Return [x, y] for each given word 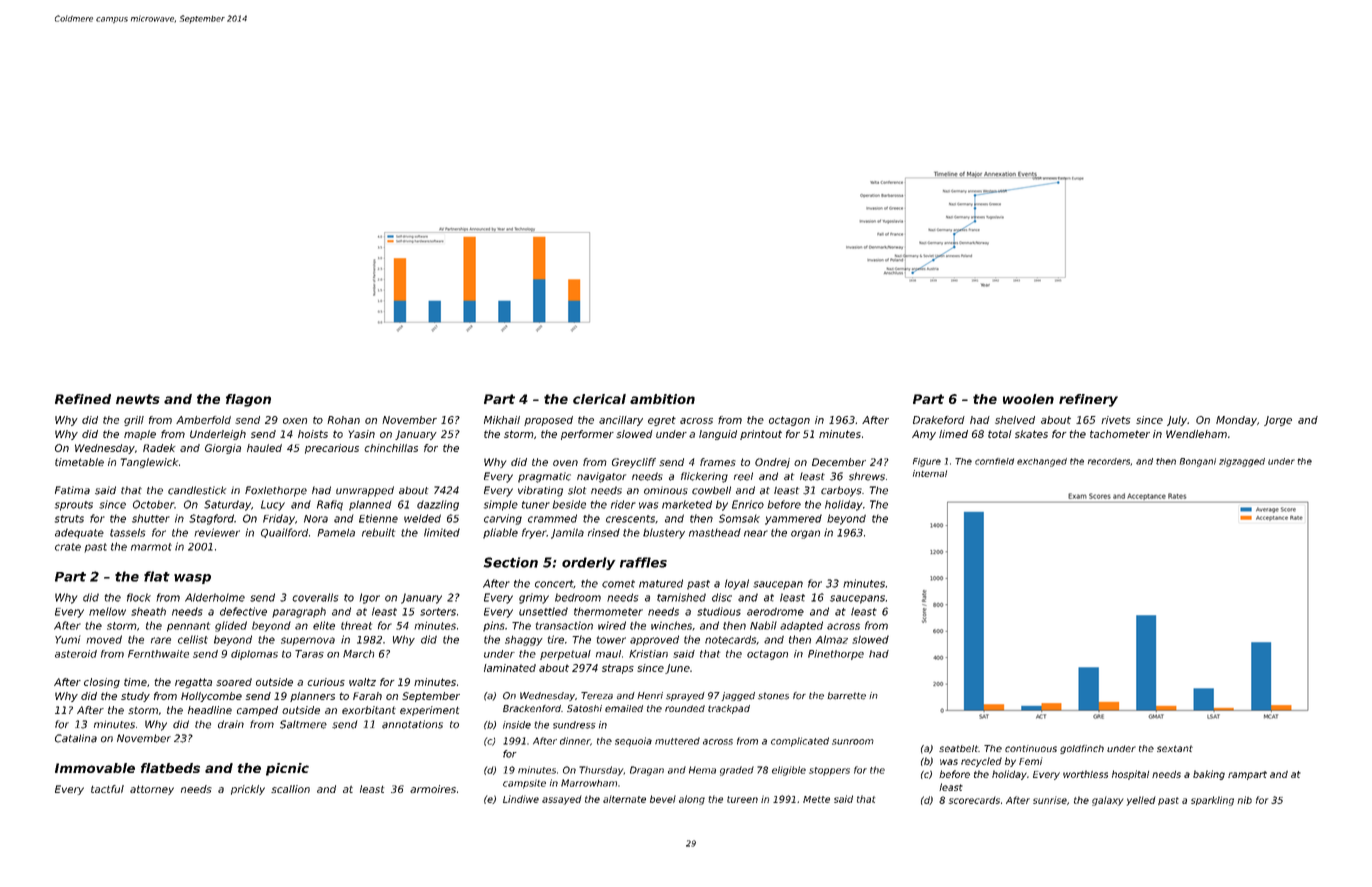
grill [134, 421]
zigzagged [1242, 462]
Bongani [1198, 462]
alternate [624, 799]
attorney [152, 790]
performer [587, 435]
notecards [730, 640]
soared [234, 682]
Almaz [832, 639]
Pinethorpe [836, 655]
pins [494, 626]
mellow [107, 611]
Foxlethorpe [276, 491]
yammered [793, 519]
